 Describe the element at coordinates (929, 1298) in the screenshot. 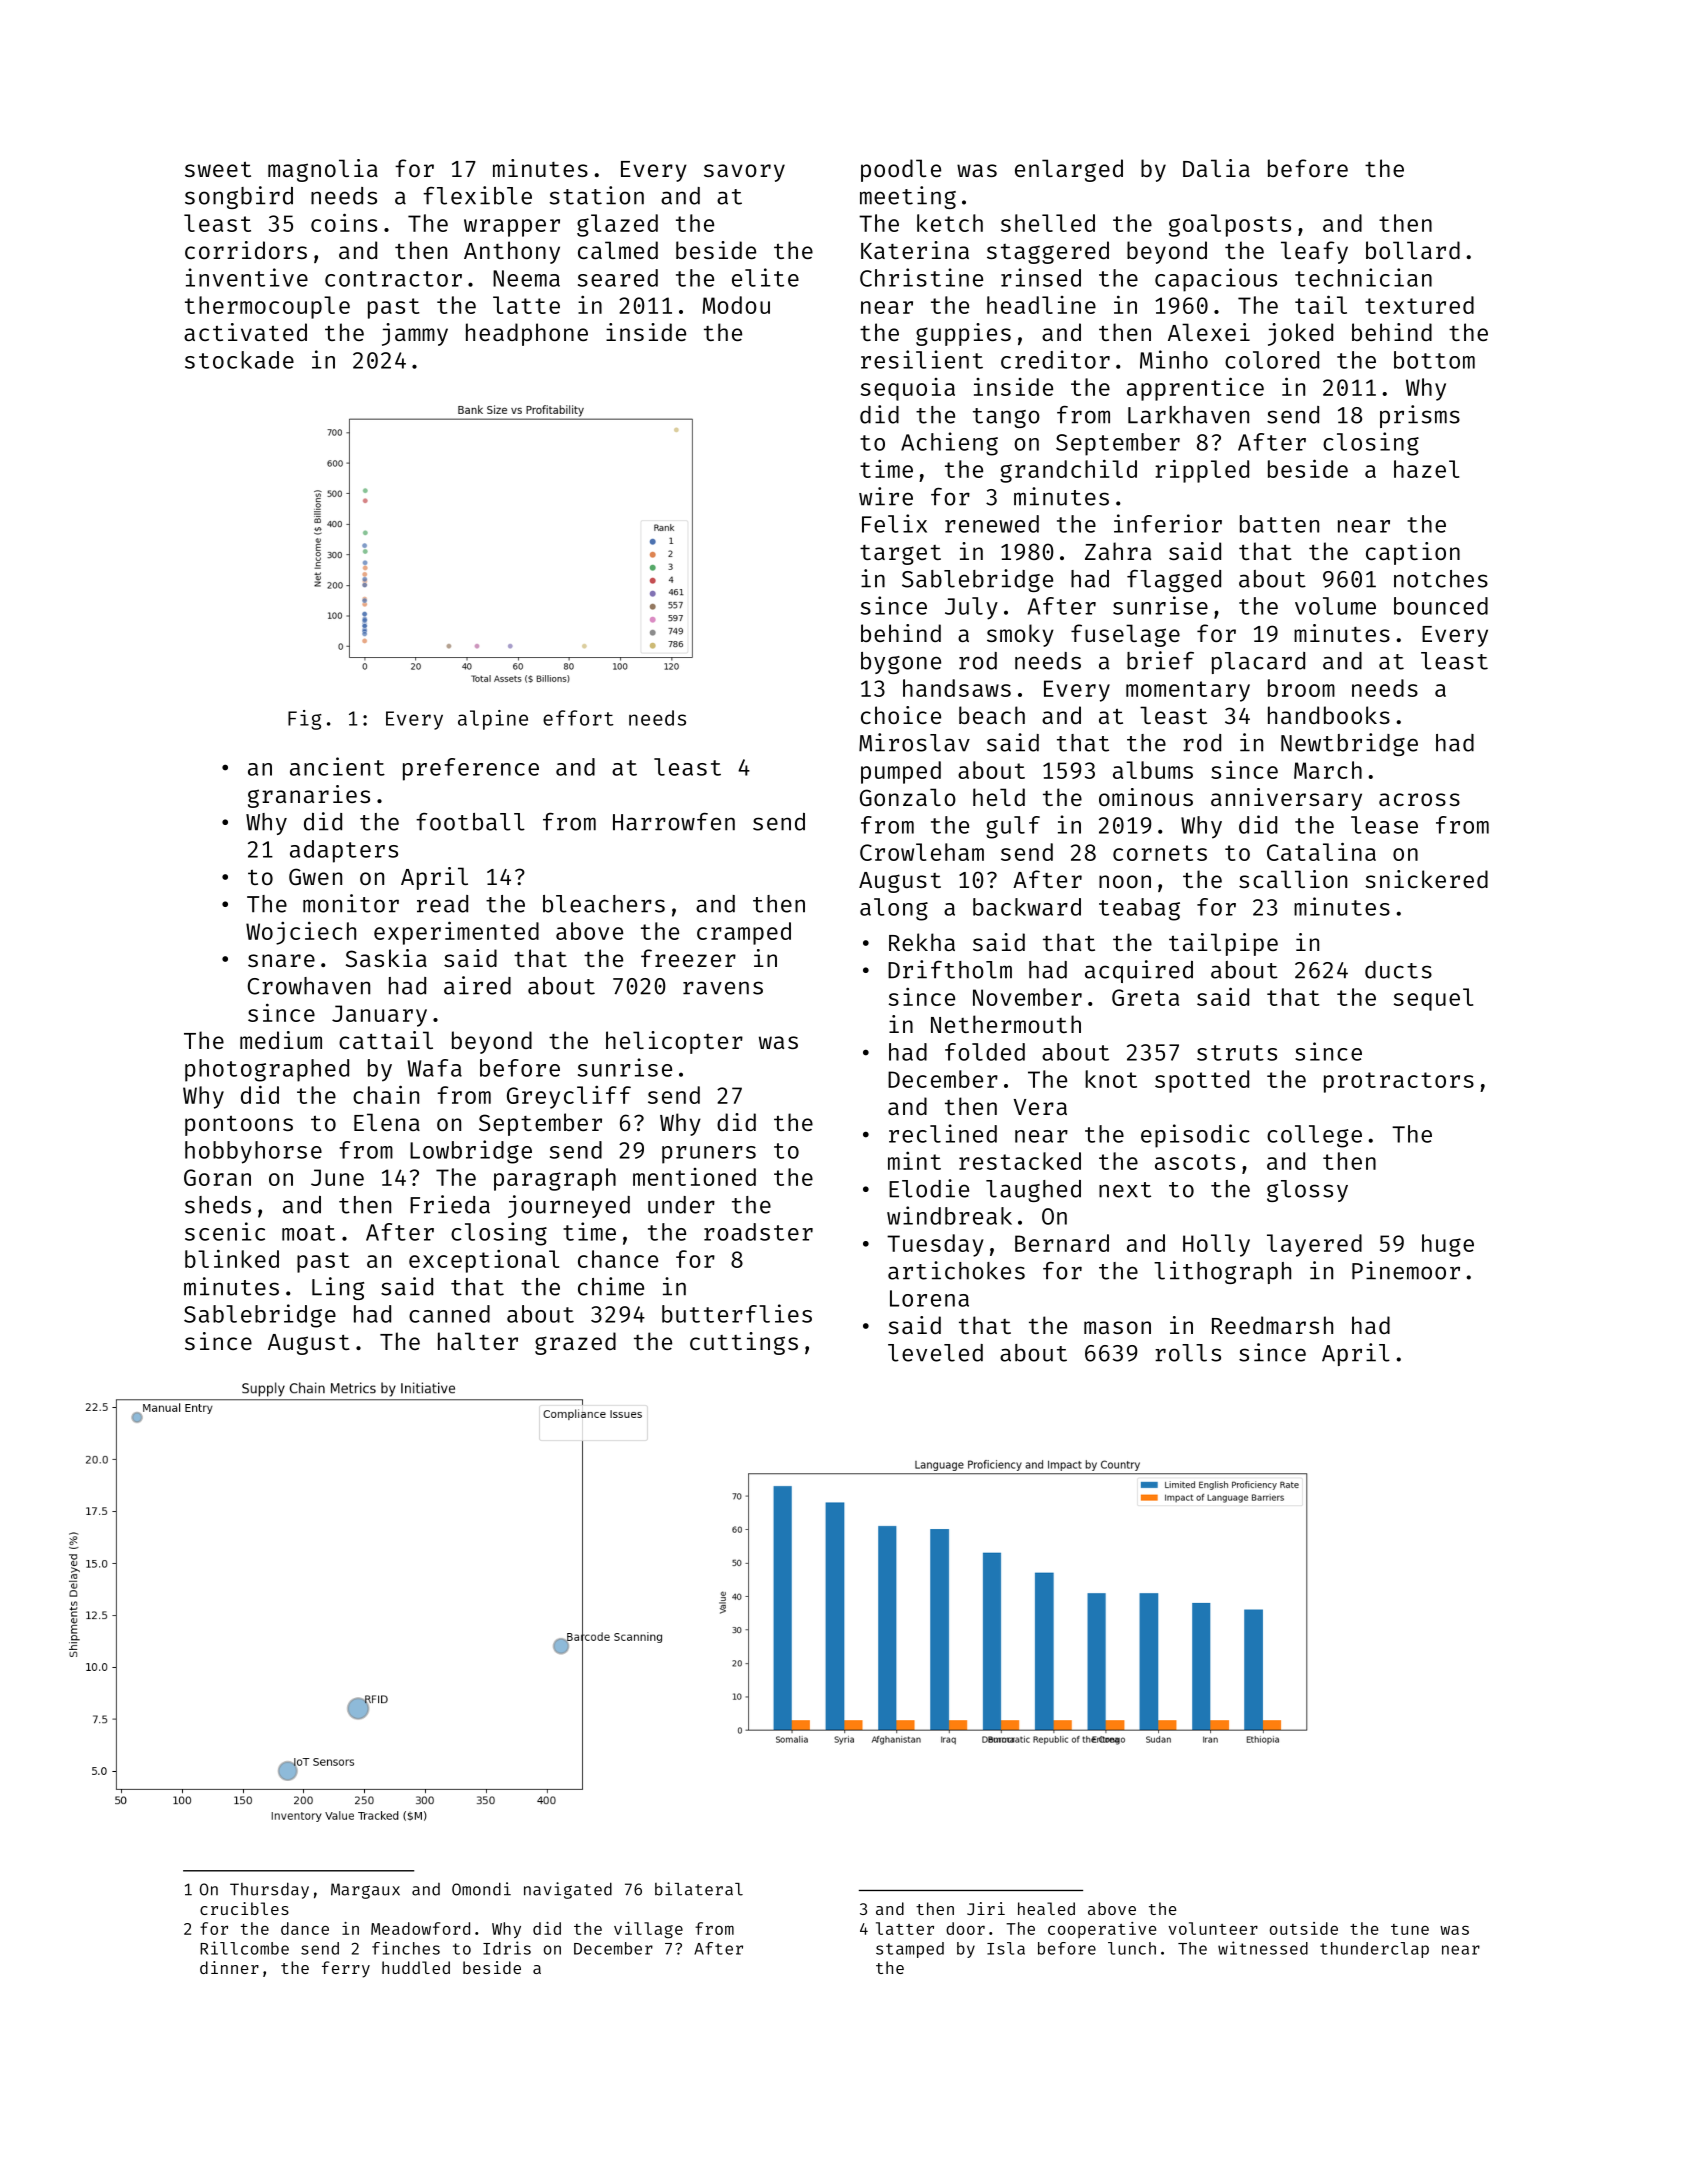

I see `Lorena` at that location.
